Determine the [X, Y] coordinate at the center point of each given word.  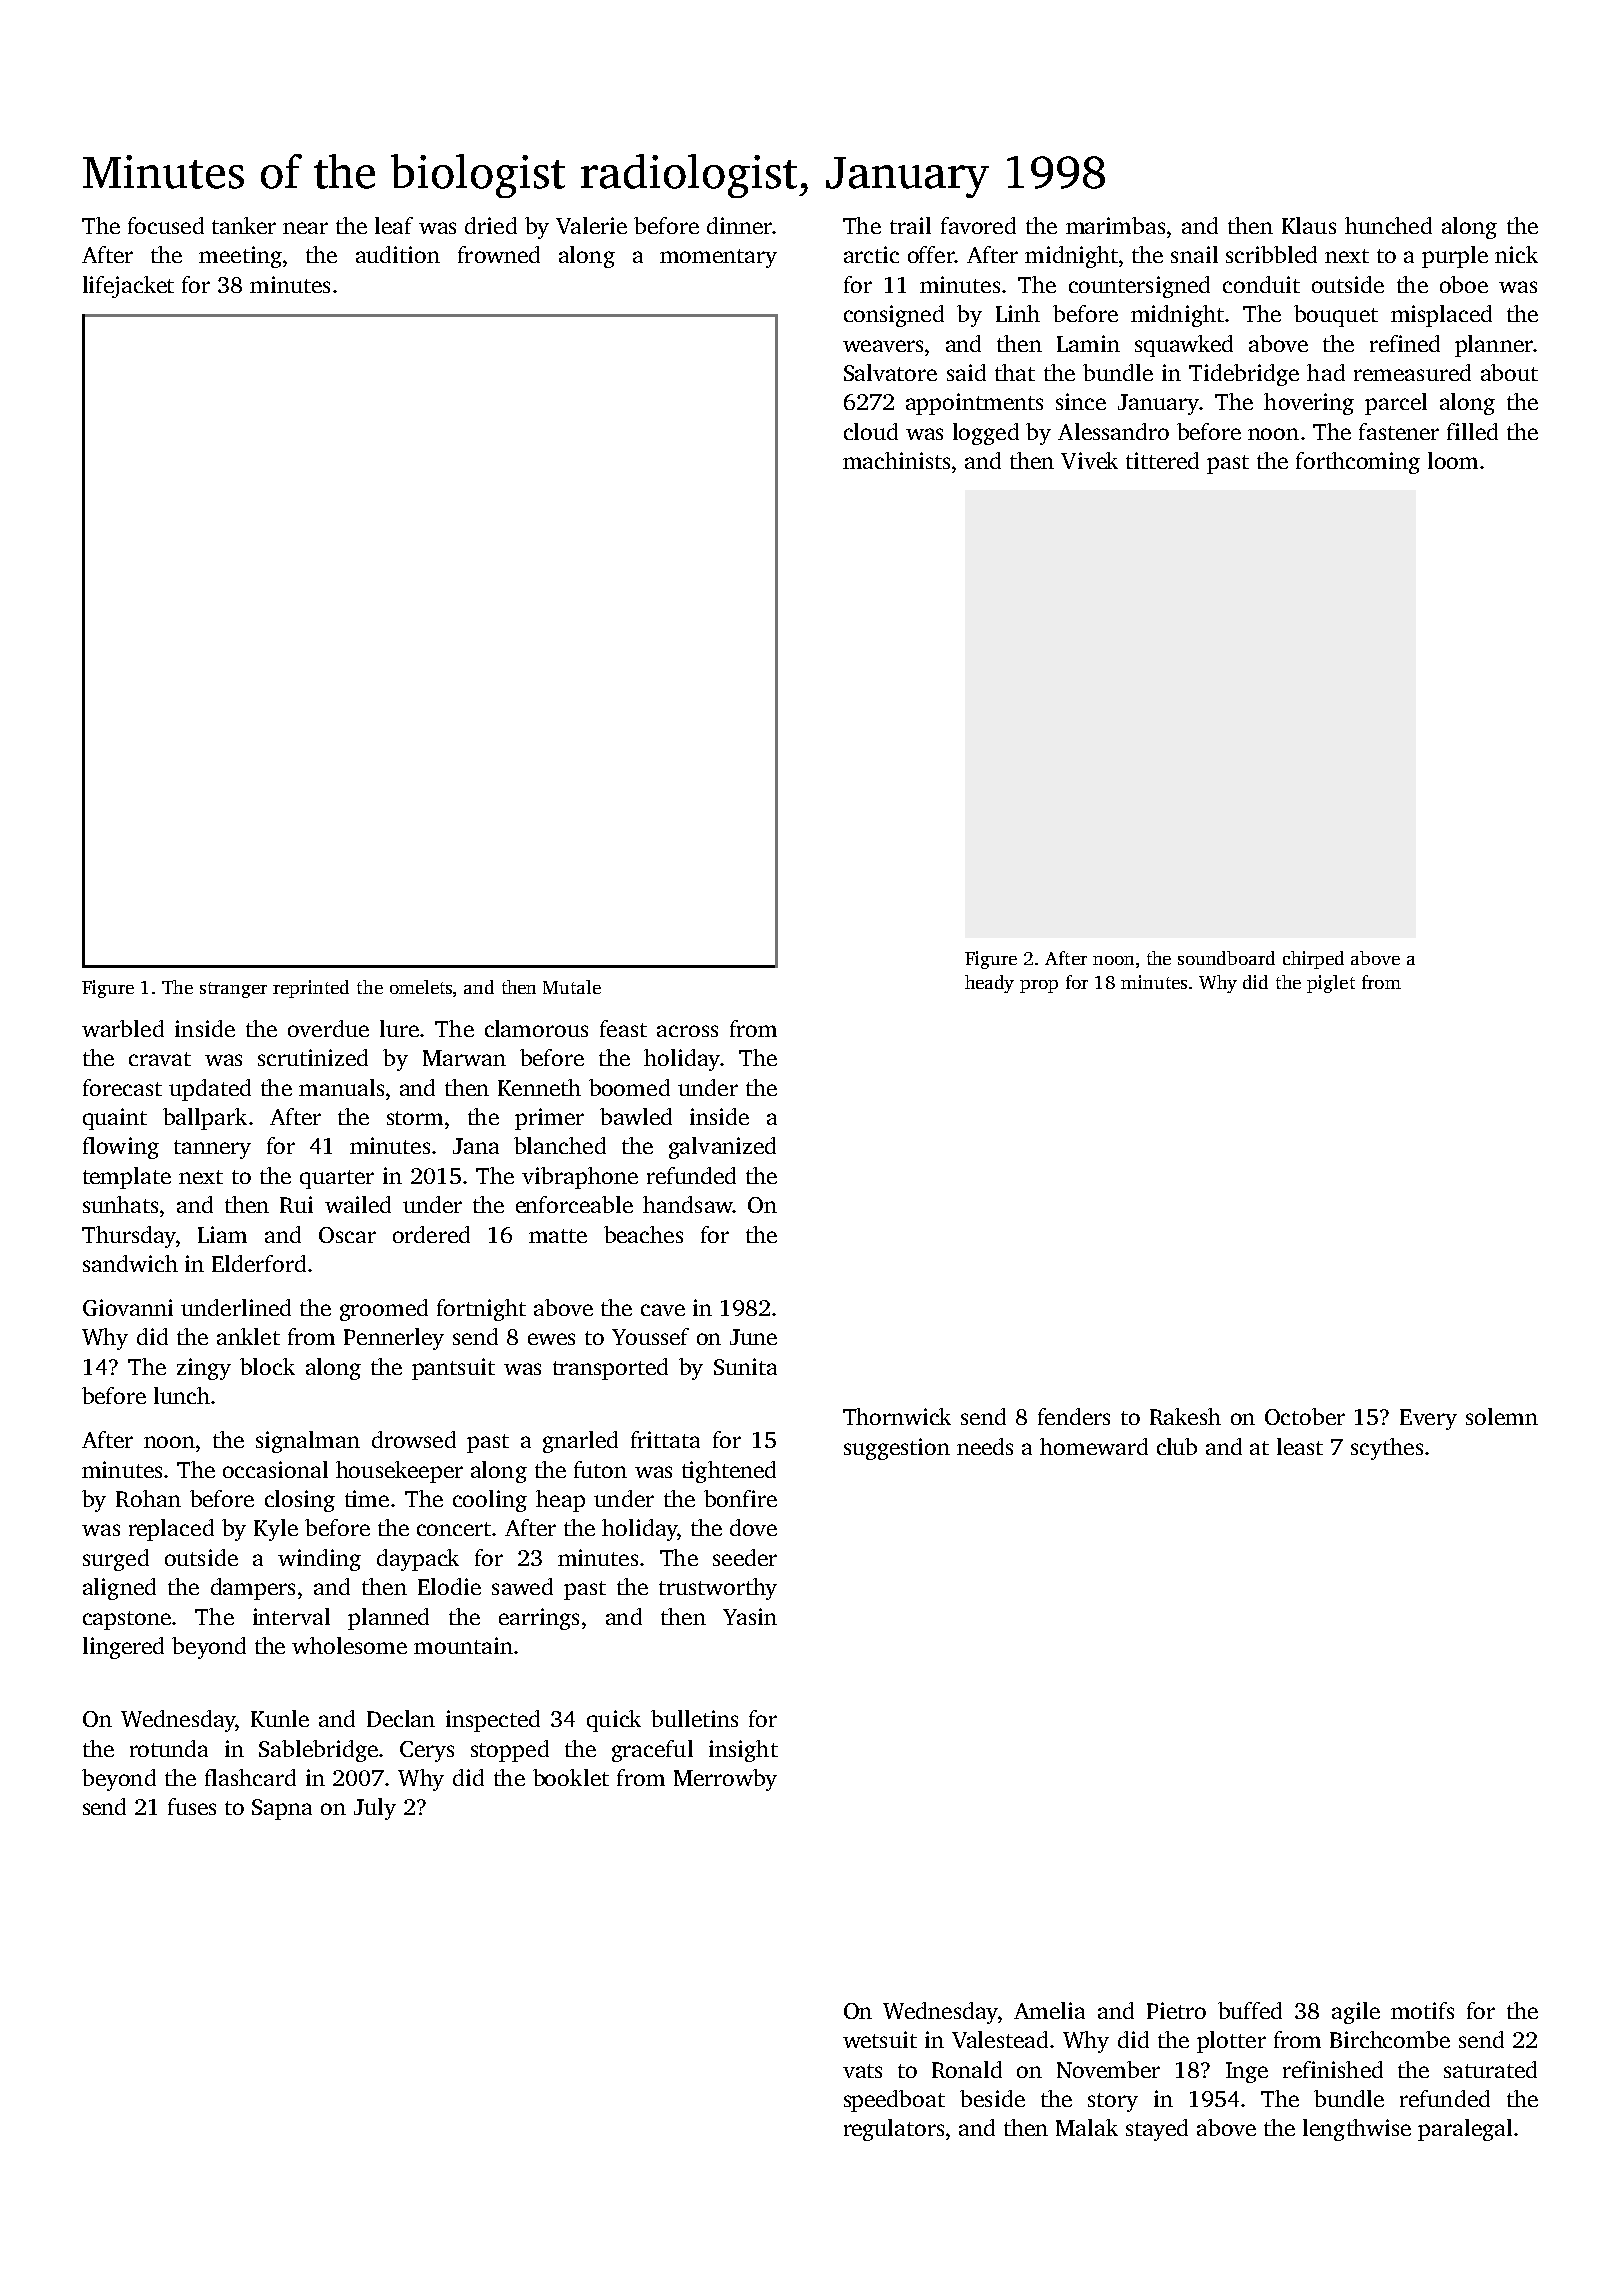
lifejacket [128, 287]
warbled [123, 1028]
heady [989, 984]
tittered [1162, 460]
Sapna [282, 1809]
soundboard [1226, 958]
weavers [883, 346]
